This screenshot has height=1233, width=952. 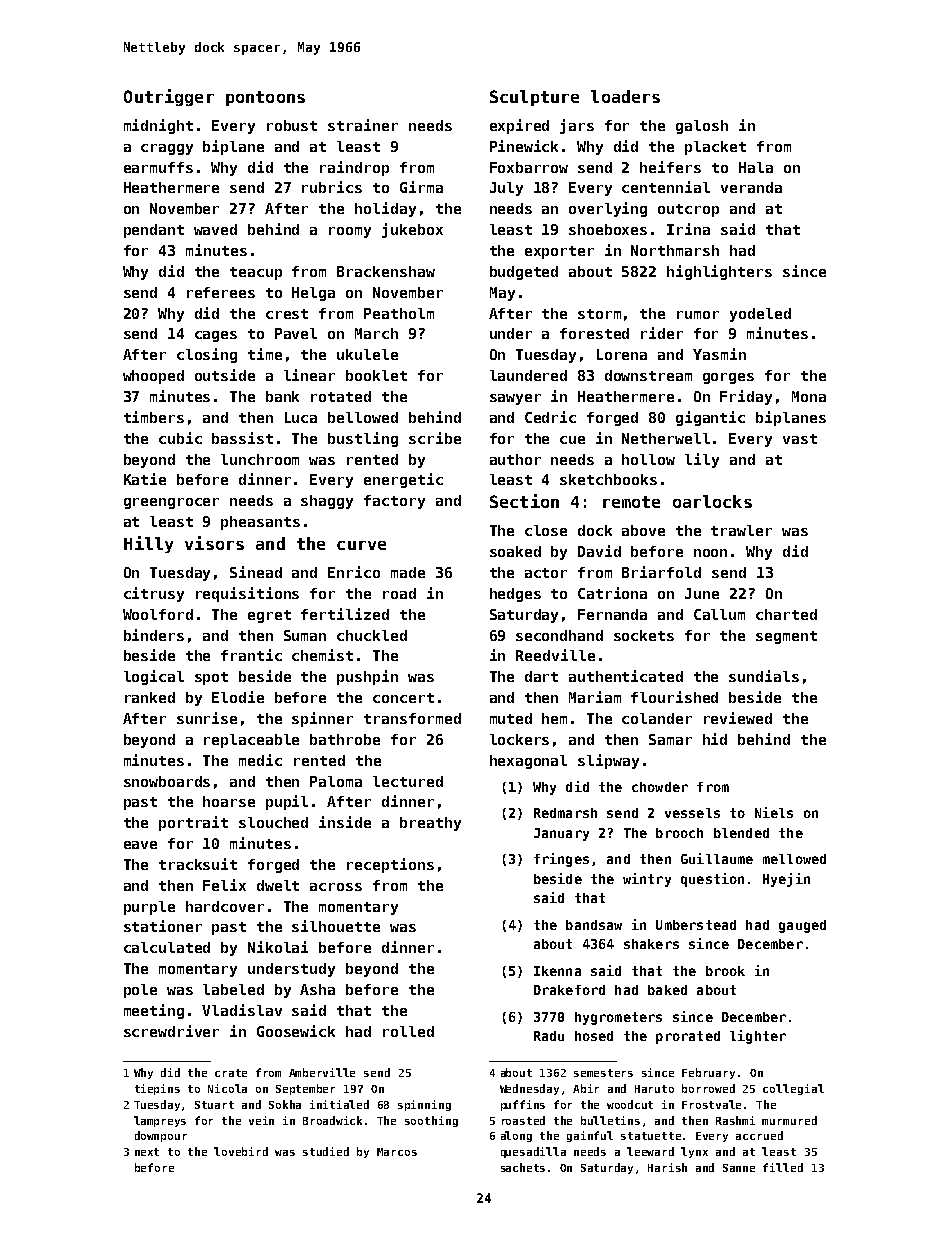 What do you see at coordinates (238, 697) in the screenshot?
I see `Elodie` at bounding box center [238, 697].
